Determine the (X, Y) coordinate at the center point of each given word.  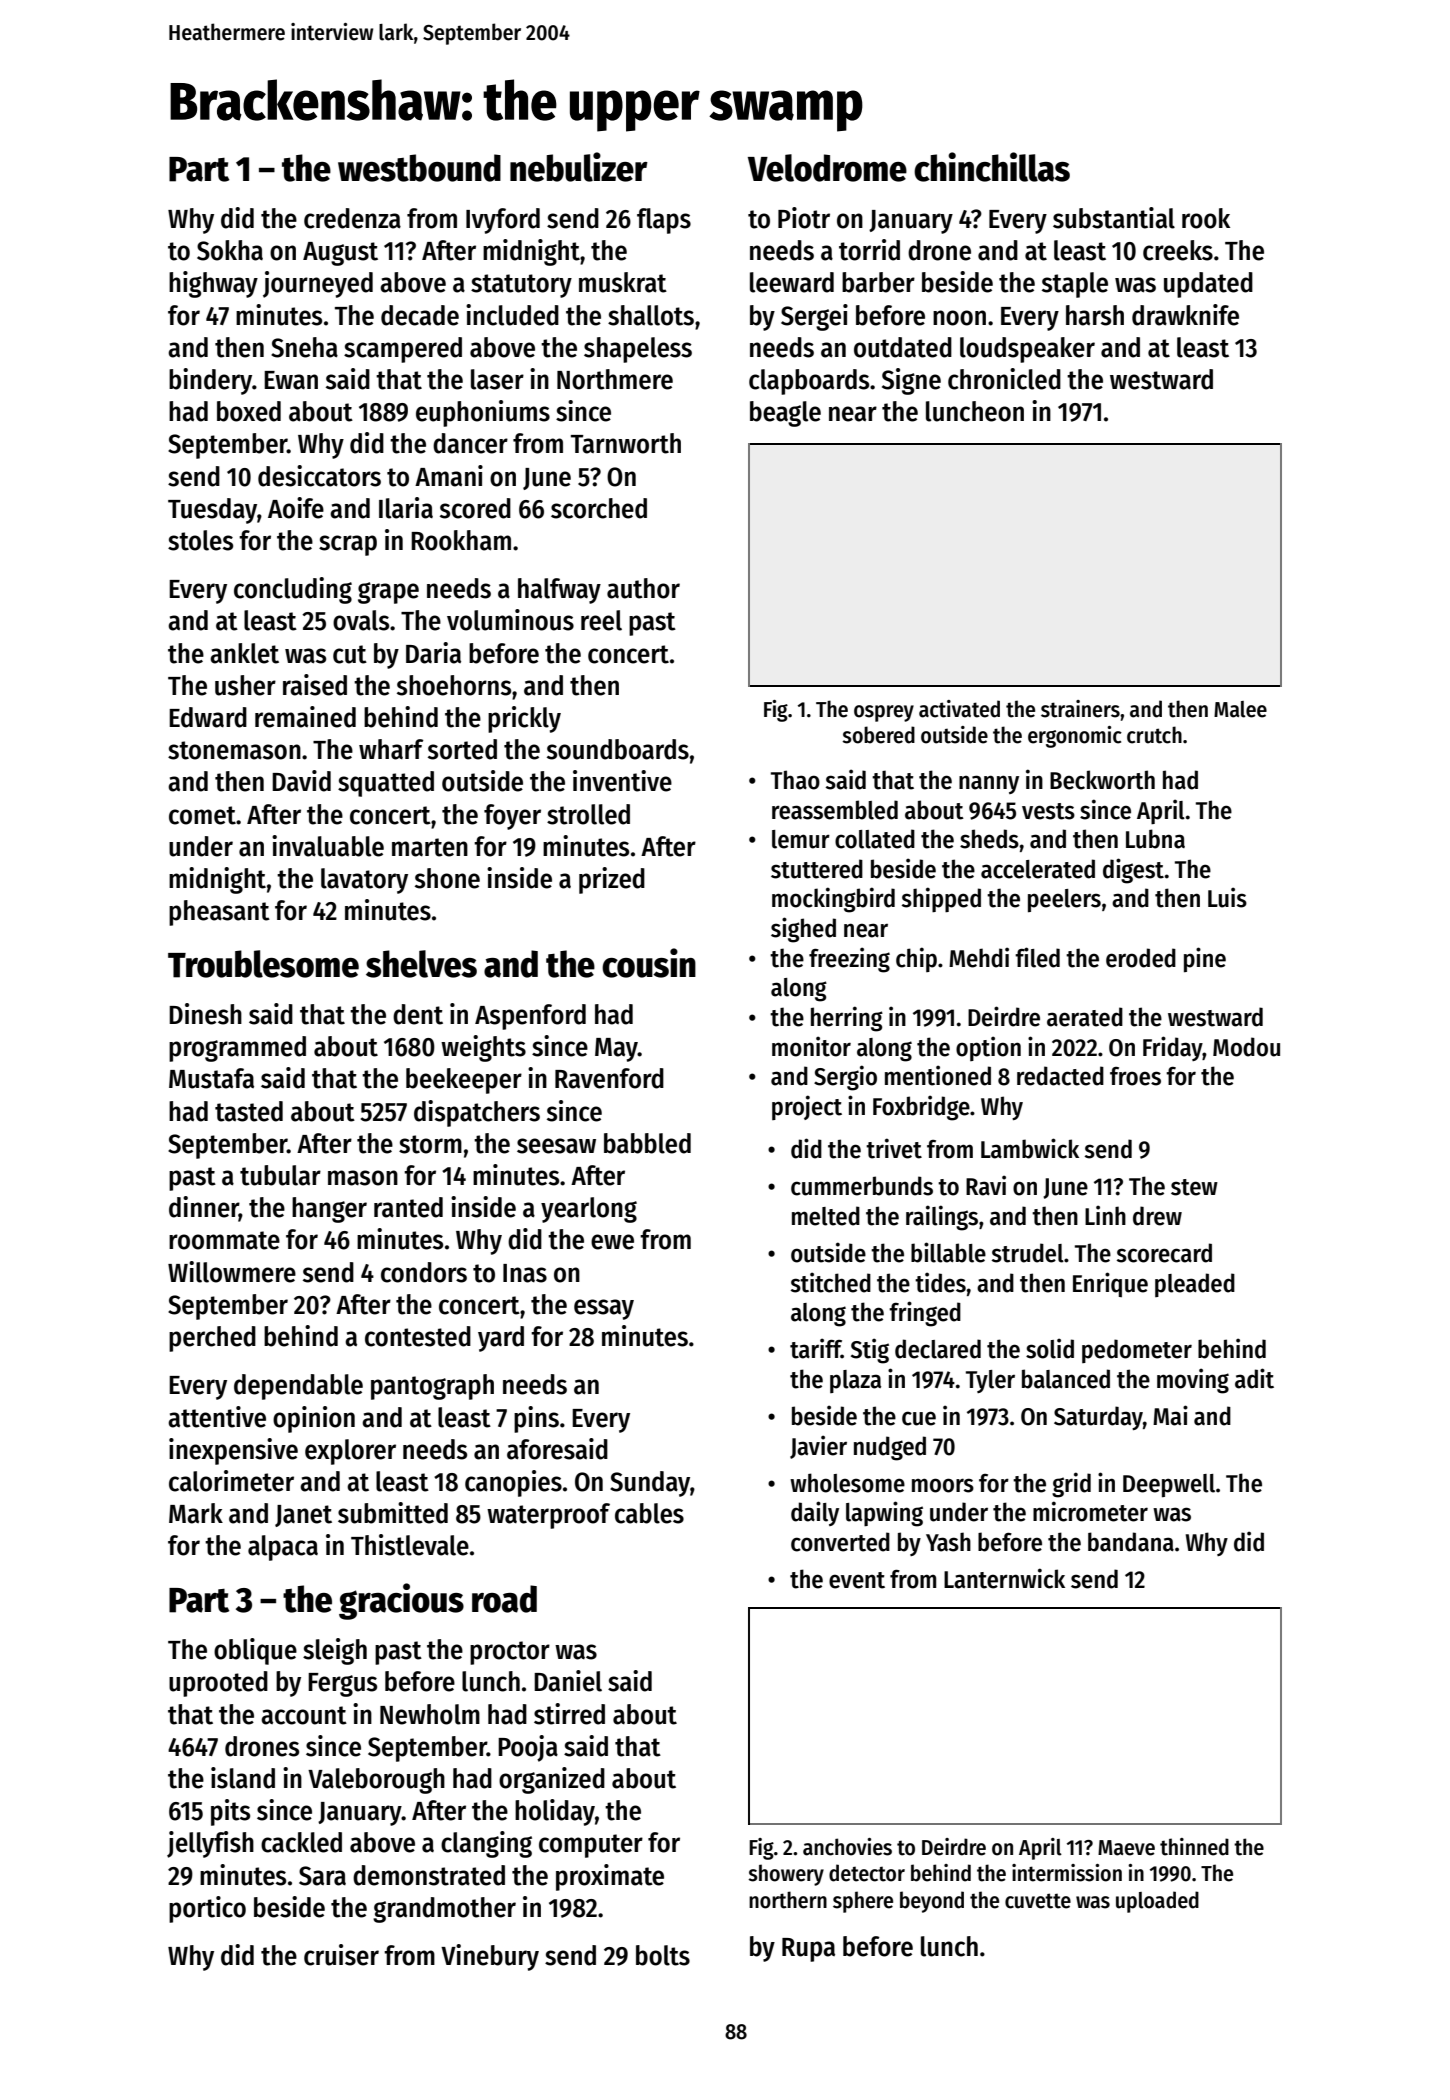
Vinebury (490, 1957)
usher (245, 685)
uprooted (218, 1684)
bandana (1131, 1542)
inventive (622, 781)
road (504, 1599)
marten (430, 847)
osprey (884, 713)
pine (1205, 959)
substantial (1114, 218)
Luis (1227, 897)
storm (430, 1144)
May (616, 1050)
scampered (403, 350)
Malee (1240, 709)
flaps (664, 221)
